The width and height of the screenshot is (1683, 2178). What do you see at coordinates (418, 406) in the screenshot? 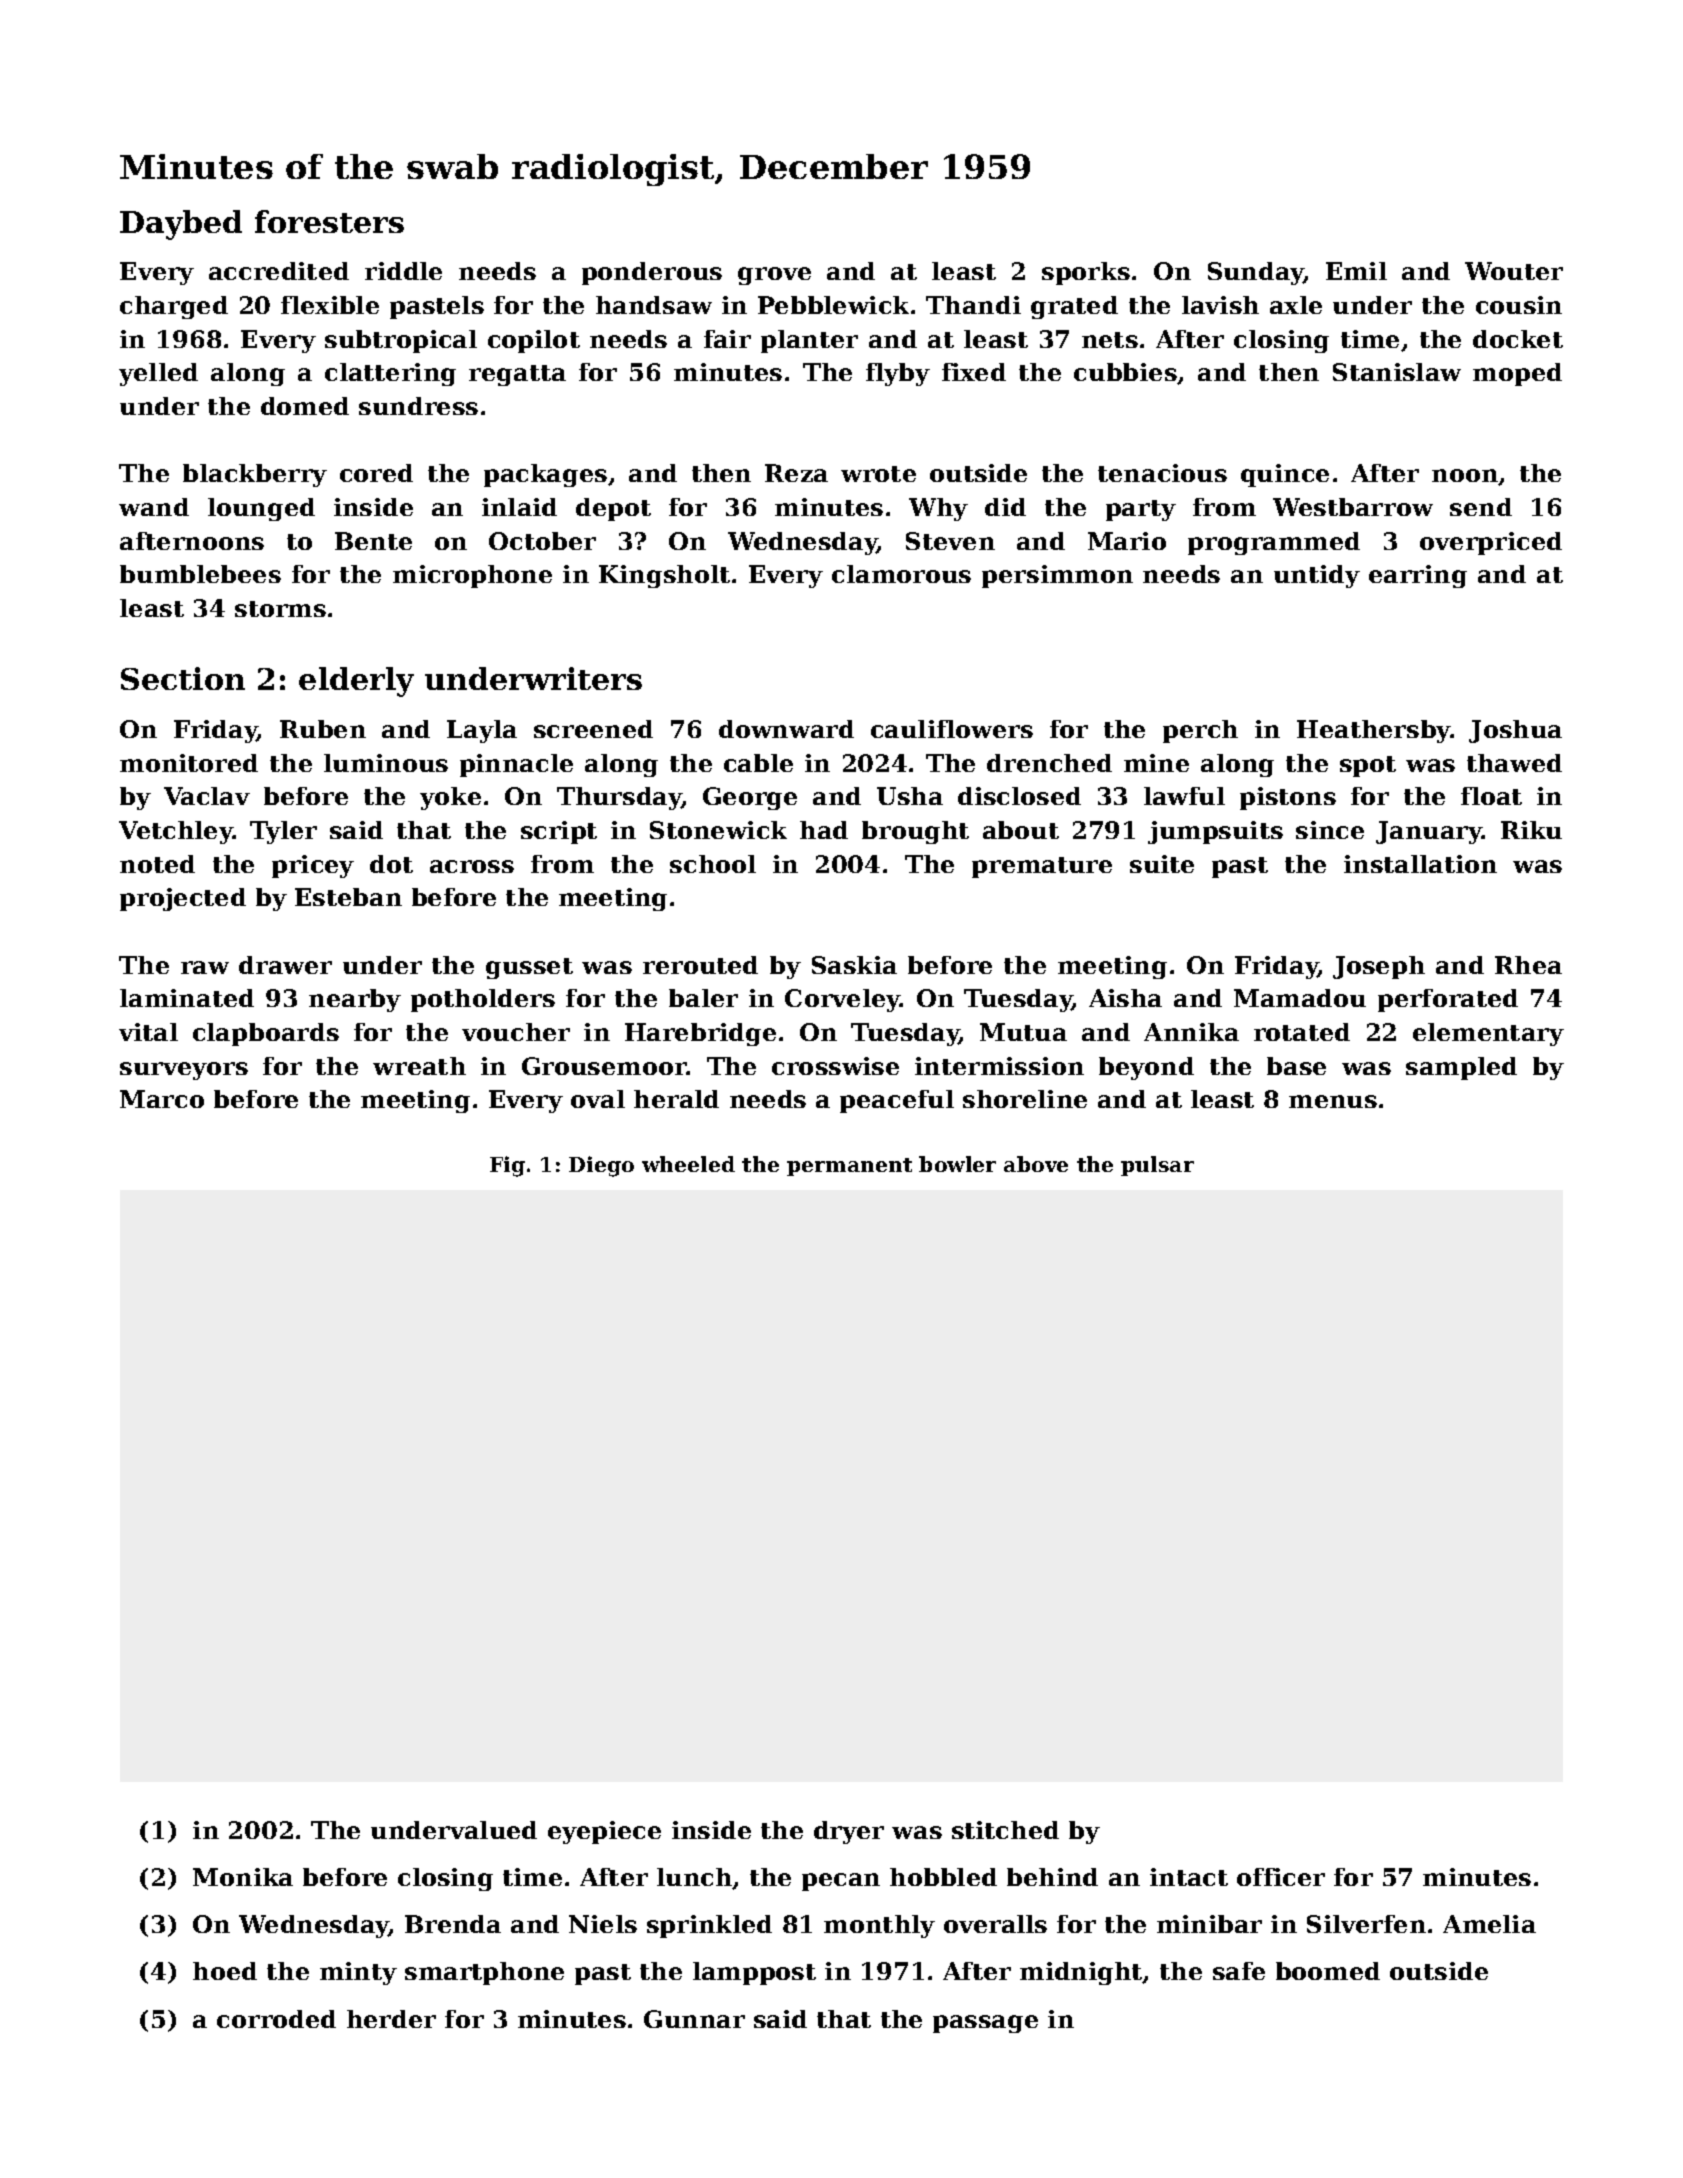
I see `sundress` at bounding box center [418, 406].
